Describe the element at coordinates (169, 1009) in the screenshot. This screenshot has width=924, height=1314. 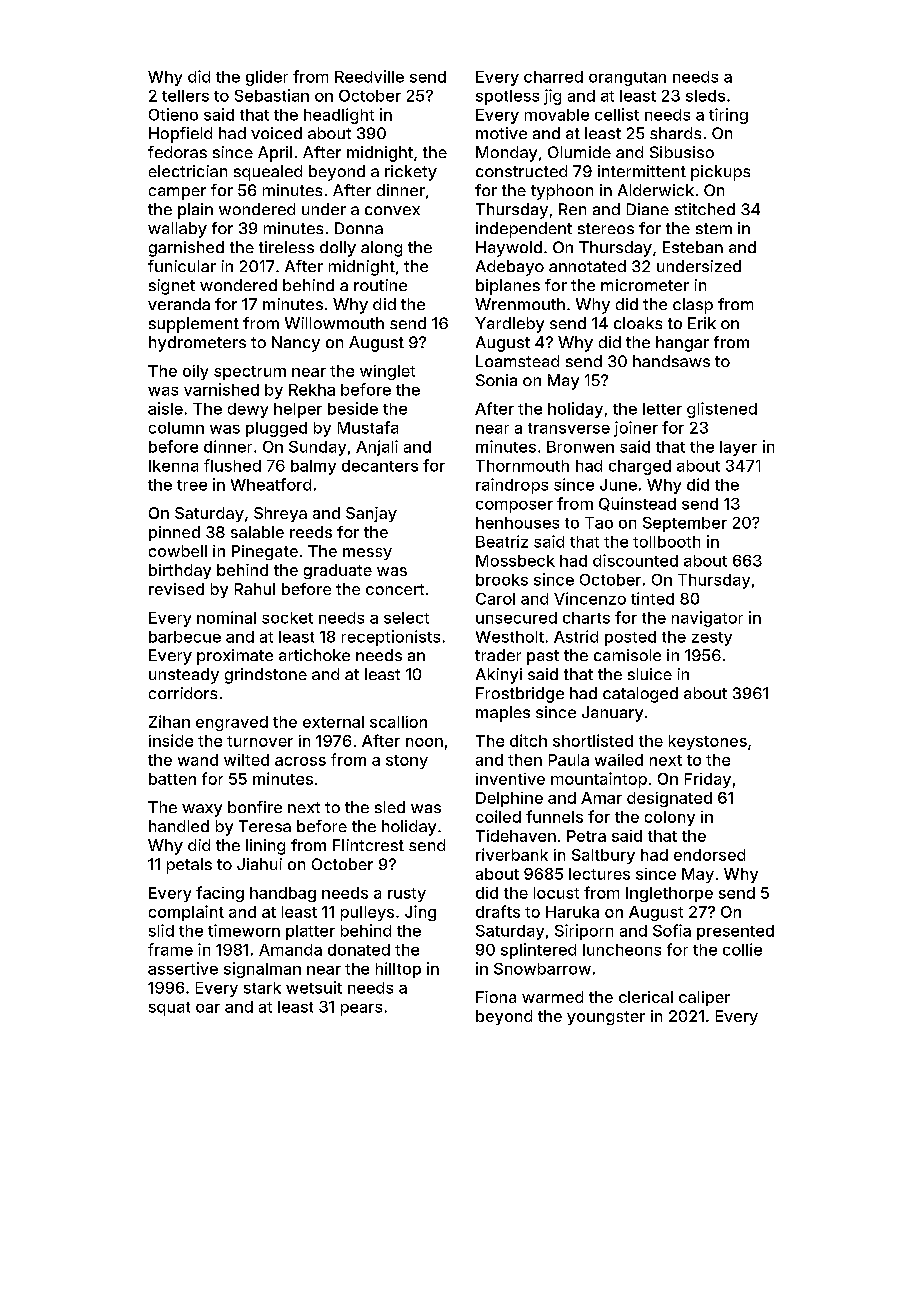
I see `squat` at that location.
